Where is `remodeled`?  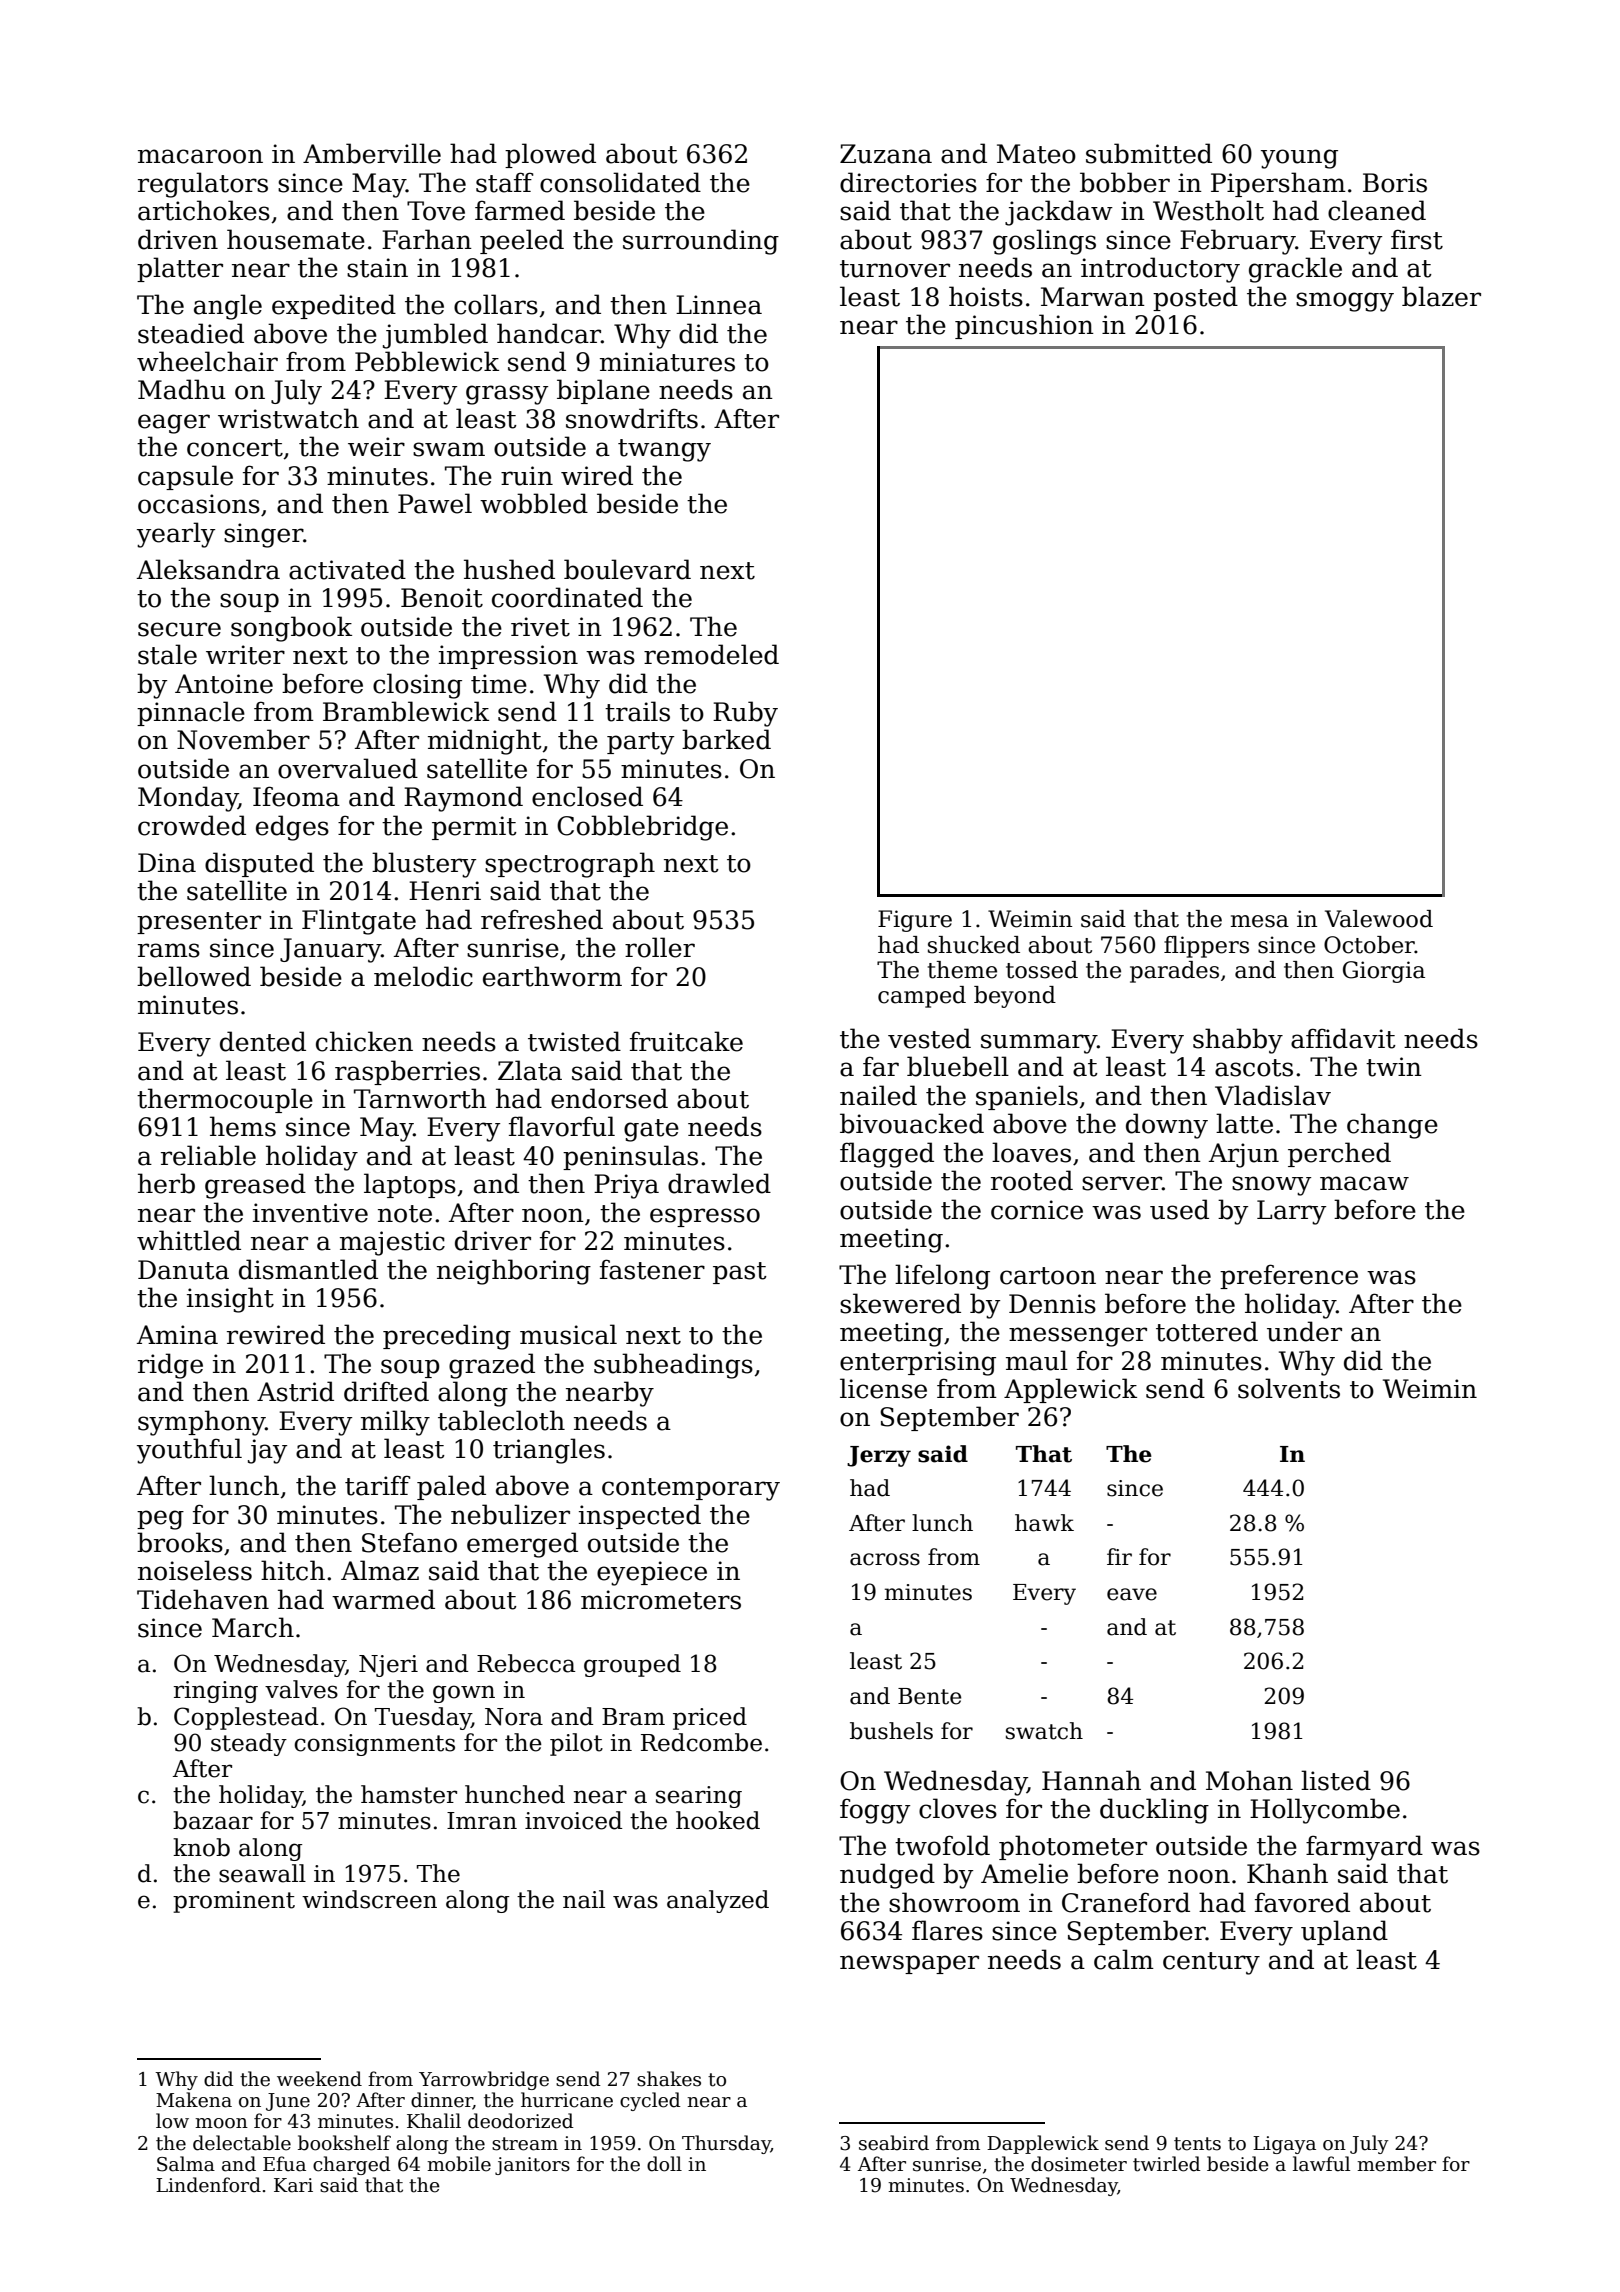 remodeled is located at coordinates (711, 654).
